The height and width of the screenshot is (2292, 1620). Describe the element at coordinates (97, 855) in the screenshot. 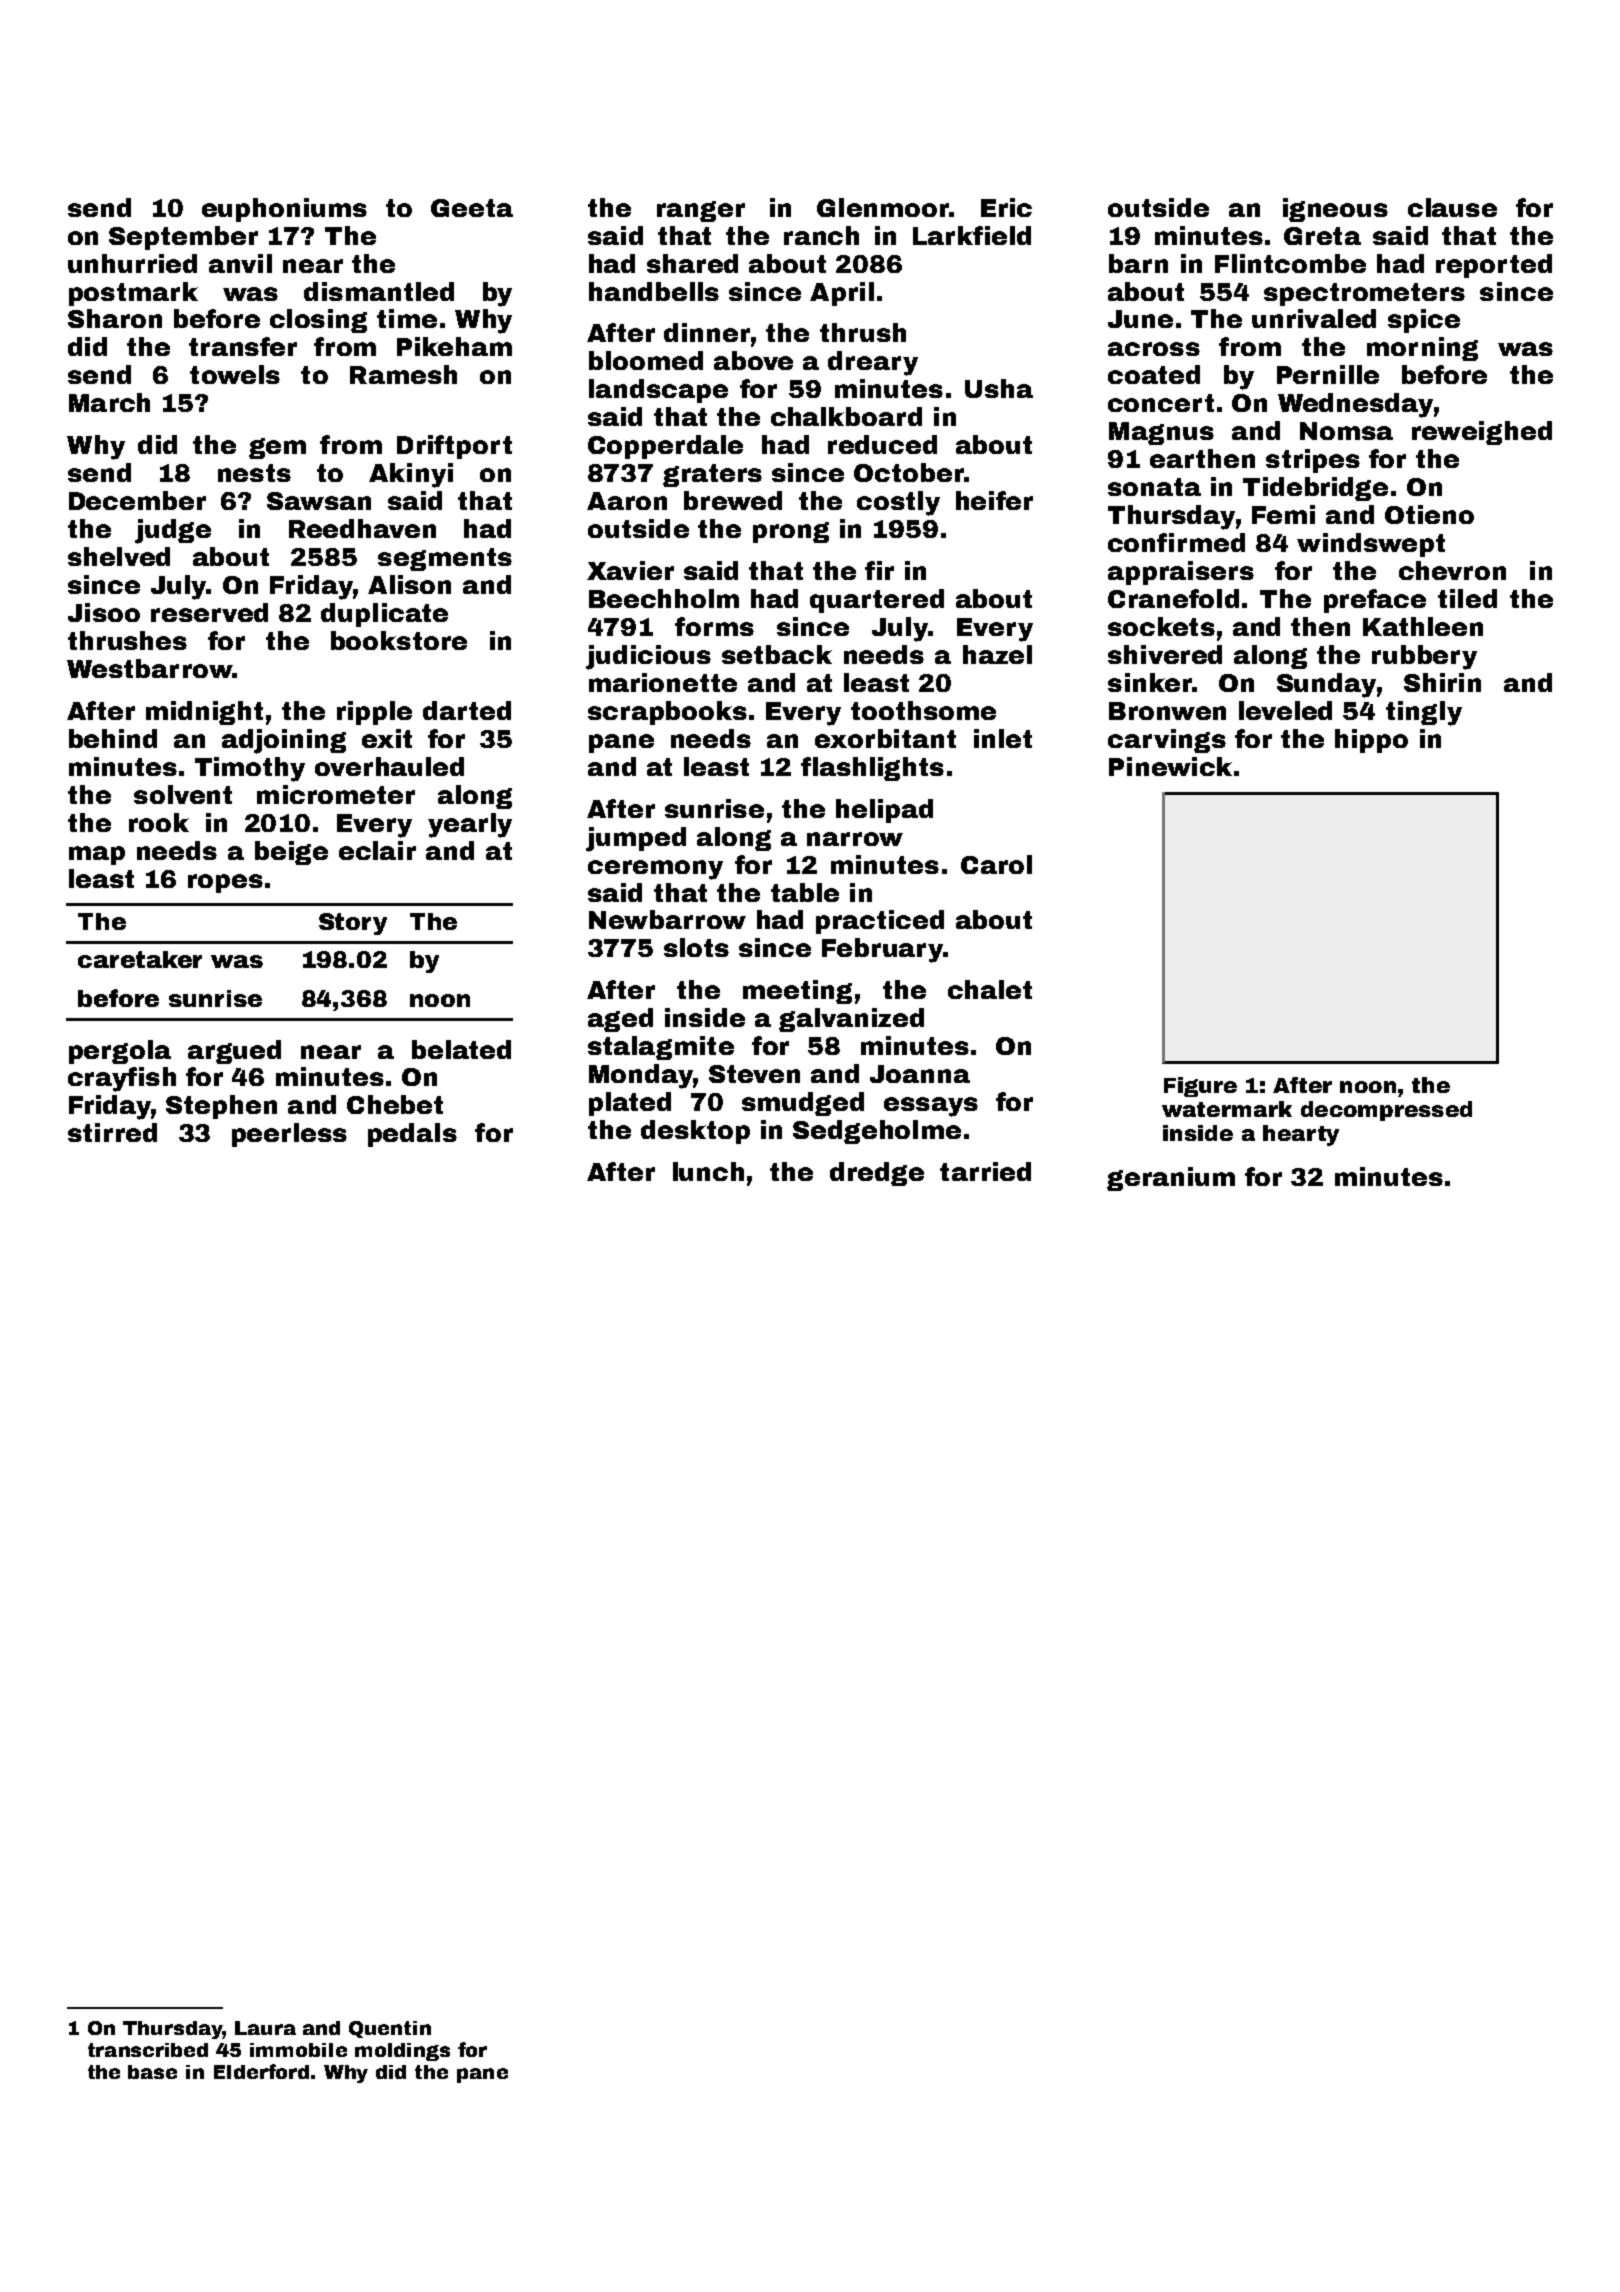

I see `map` at that location.
